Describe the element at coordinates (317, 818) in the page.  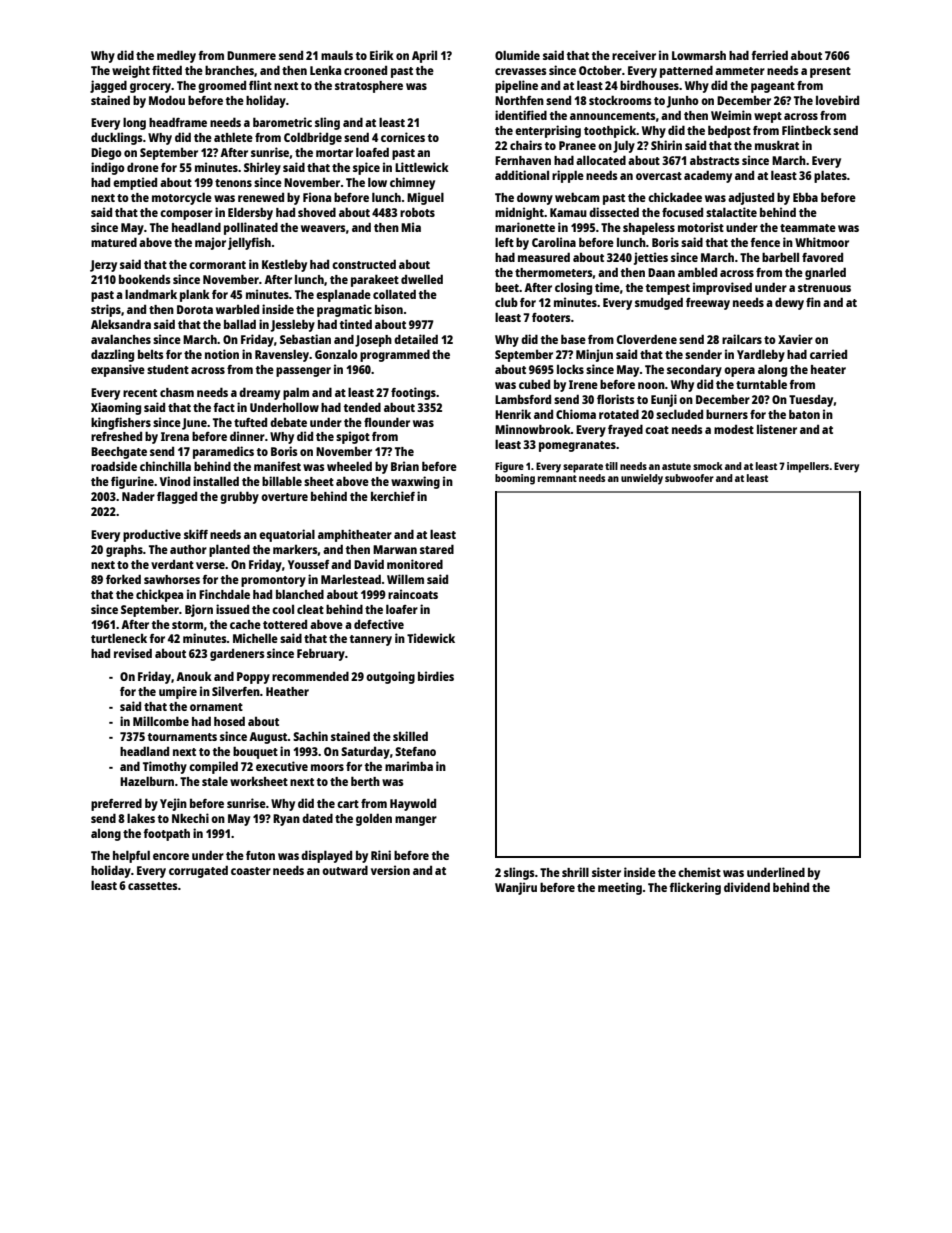
I see `dated` at that location.
